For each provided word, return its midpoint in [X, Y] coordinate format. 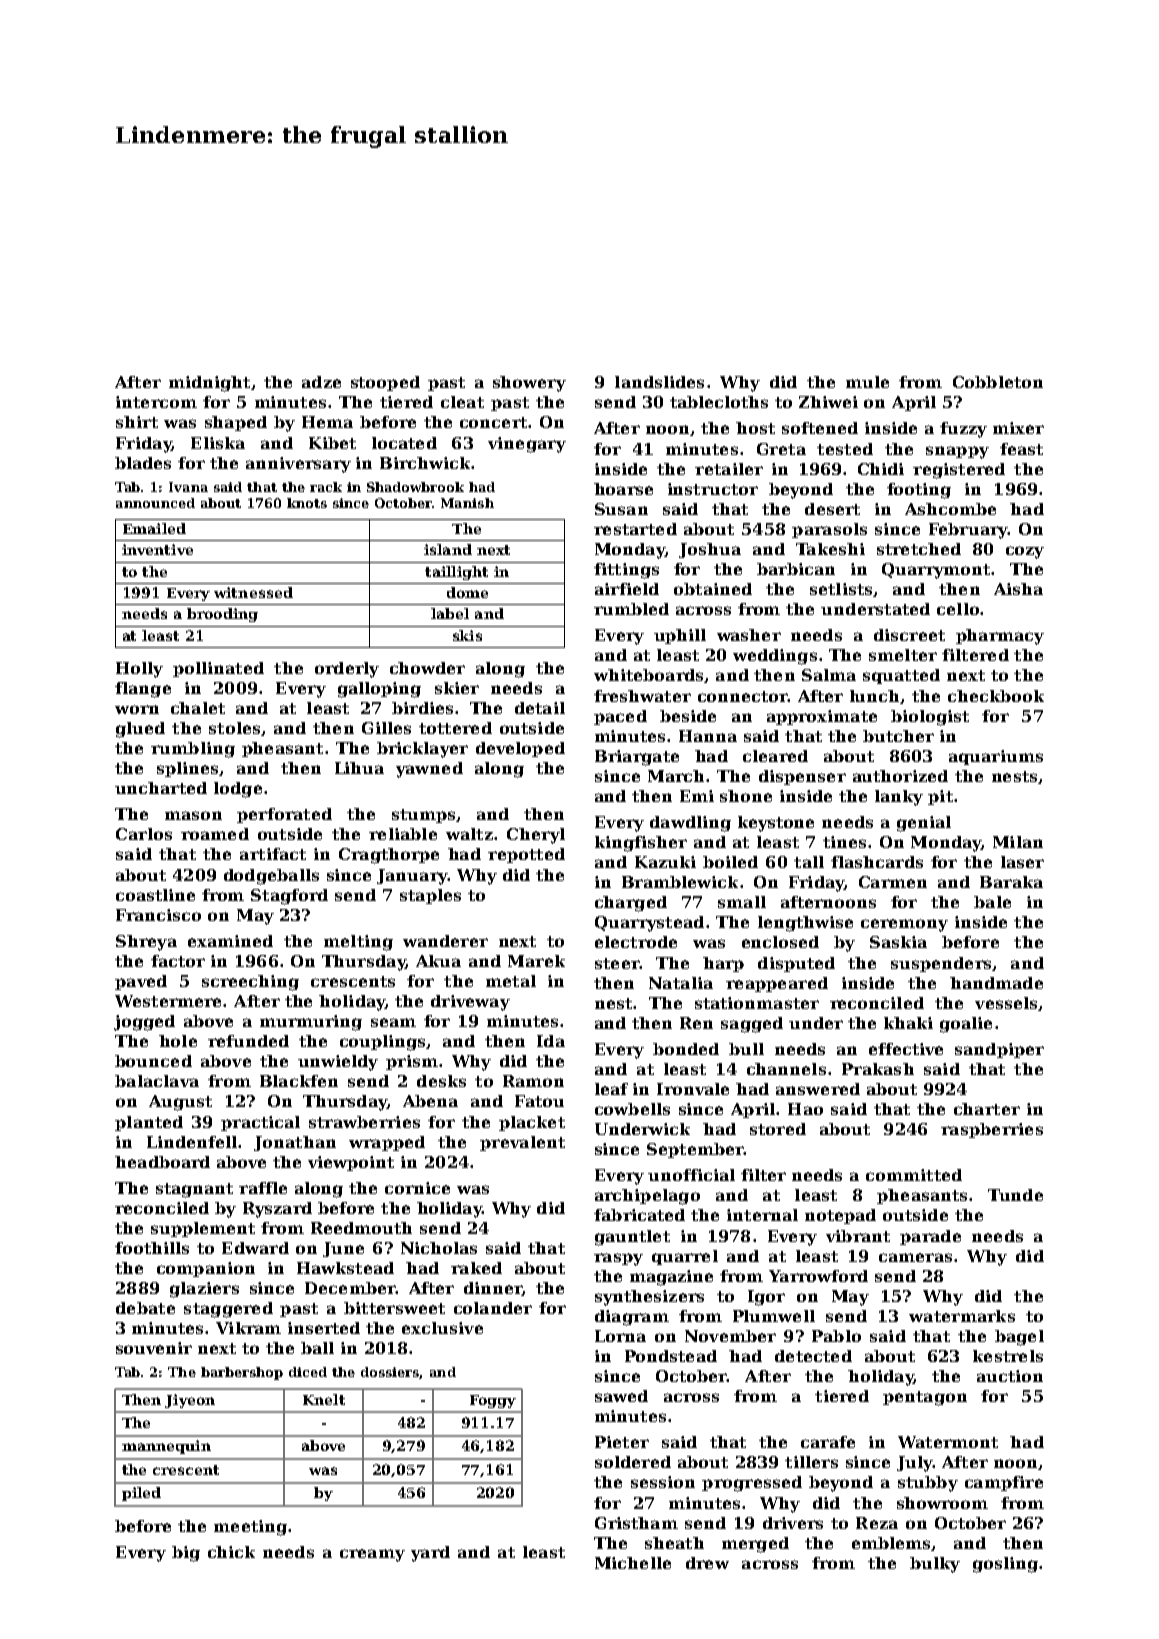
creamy [372, 1555]
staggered [228, 1310]
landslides [659, 382]
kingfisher [641, 844]
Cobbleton [998, 382]
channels [786, 1069]
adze [321, 382]
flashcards [877, 862]
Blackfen [299, 1081]
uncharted [161, 788]
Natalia [681, 983]
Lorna [620, 1336]
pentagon [925, 1398]
